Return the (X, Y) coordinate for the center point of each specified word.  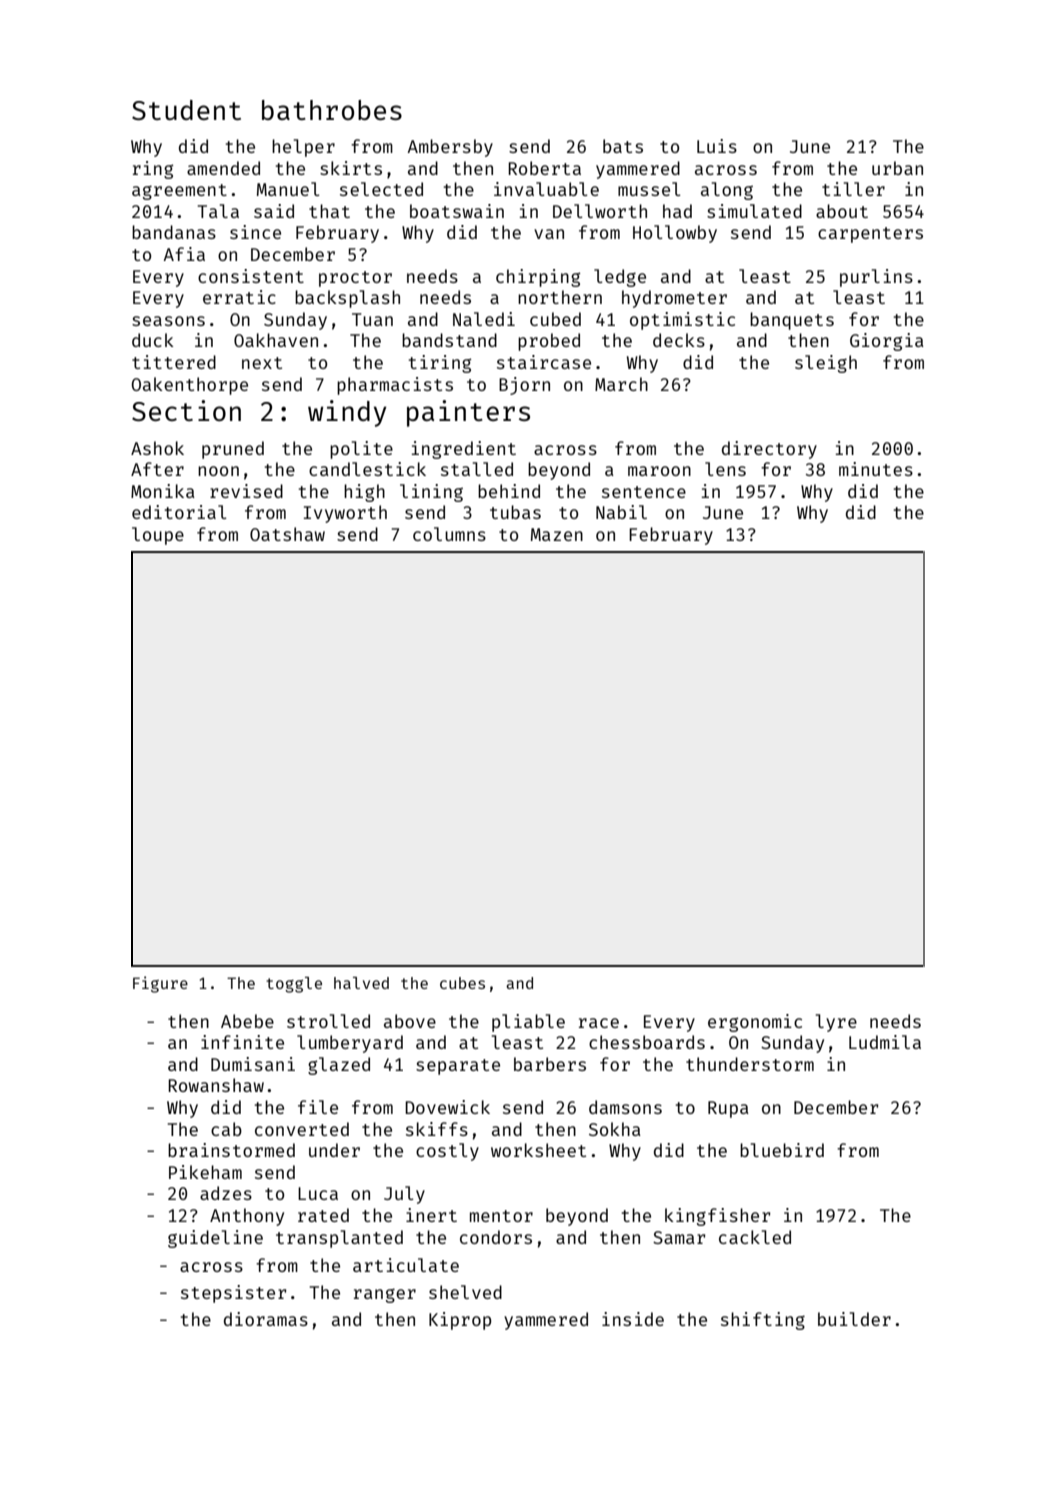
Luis (717, 146)
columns (449, 534)
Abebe (247, 1021)
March (621, 384)
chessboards (647, 1042)
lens (725, 469)
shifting (763, 1321)
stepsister (233, 1294)
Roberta (544, 168)
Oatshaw (287, 534)
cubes (462, 983)
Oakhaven (276, 340)
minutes (876, 469)
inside (633, 1319)
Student (186, 110)
